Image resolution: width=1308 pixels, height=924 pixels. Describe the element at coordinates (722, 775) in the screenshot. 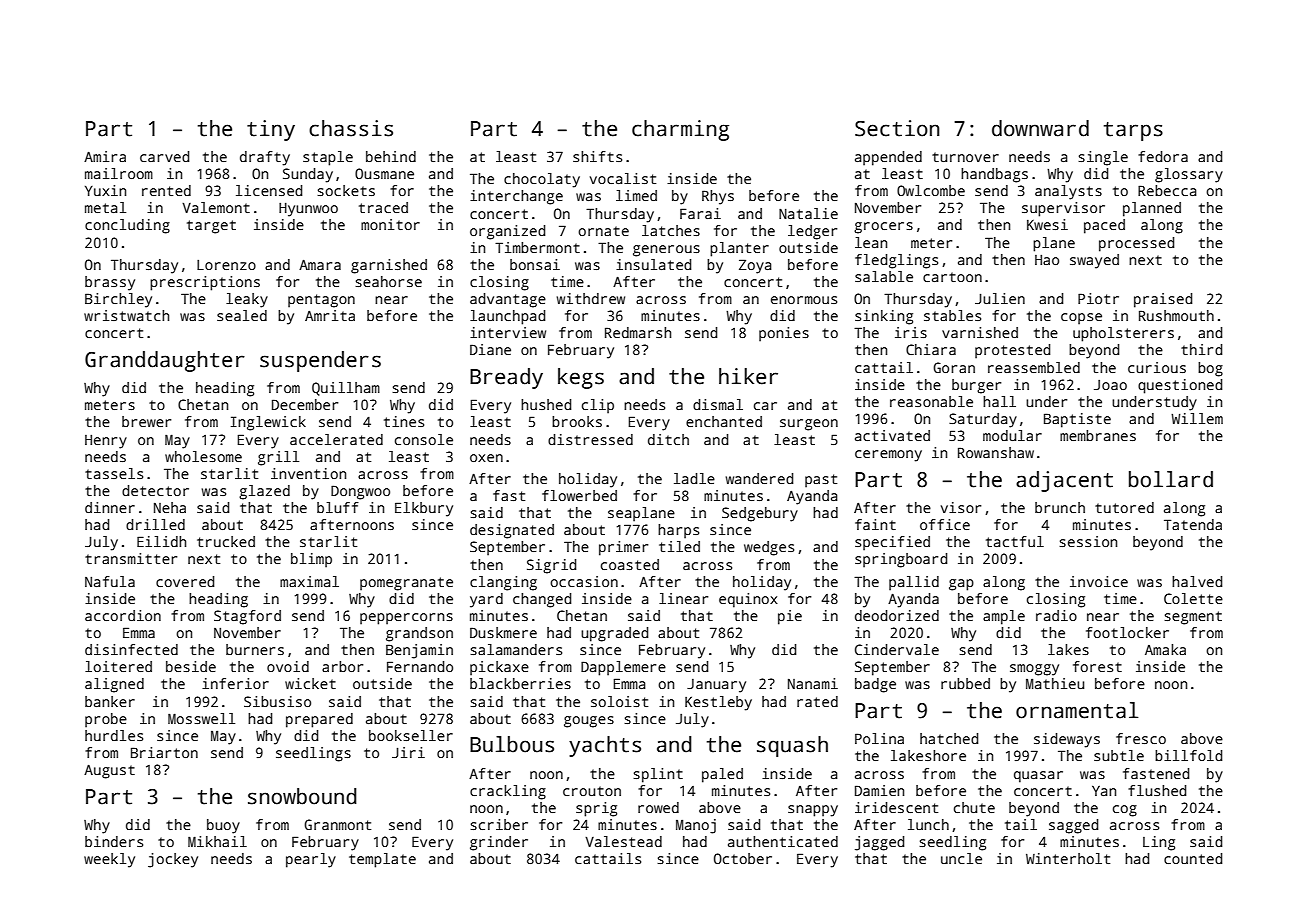

I see `paled` at that location.
